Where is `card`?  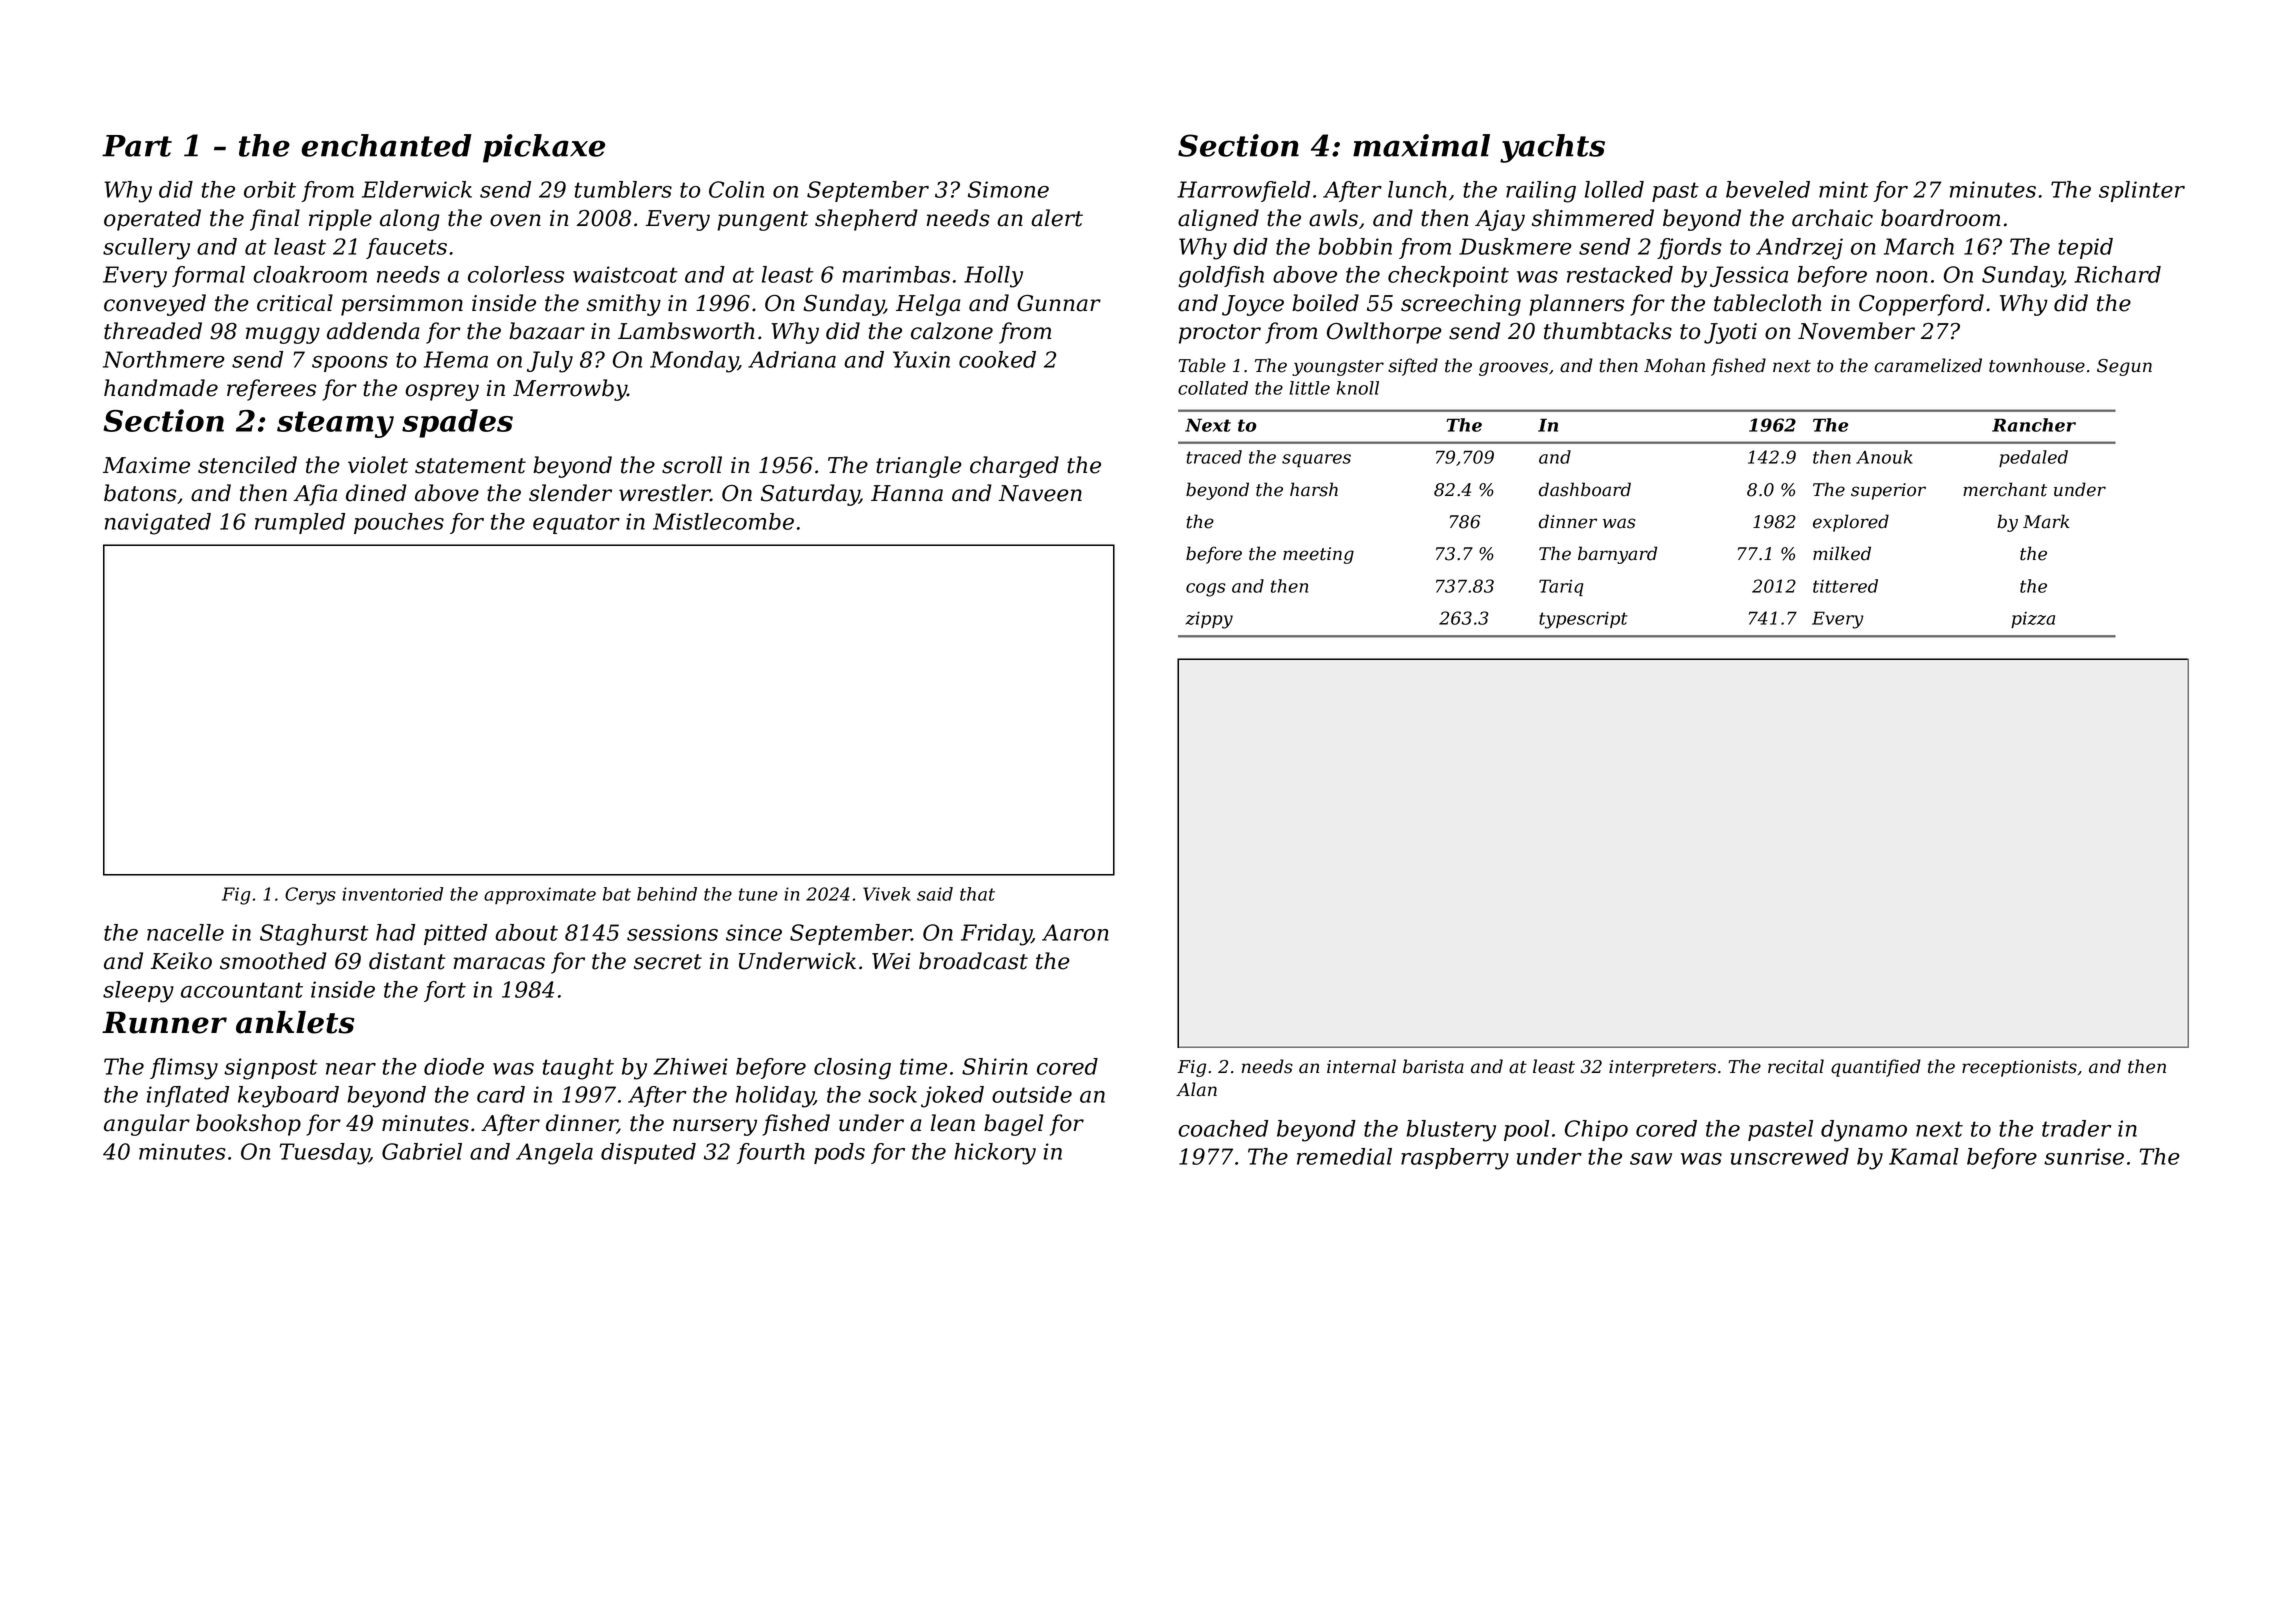
card is located at coordinates (501, 1094).
